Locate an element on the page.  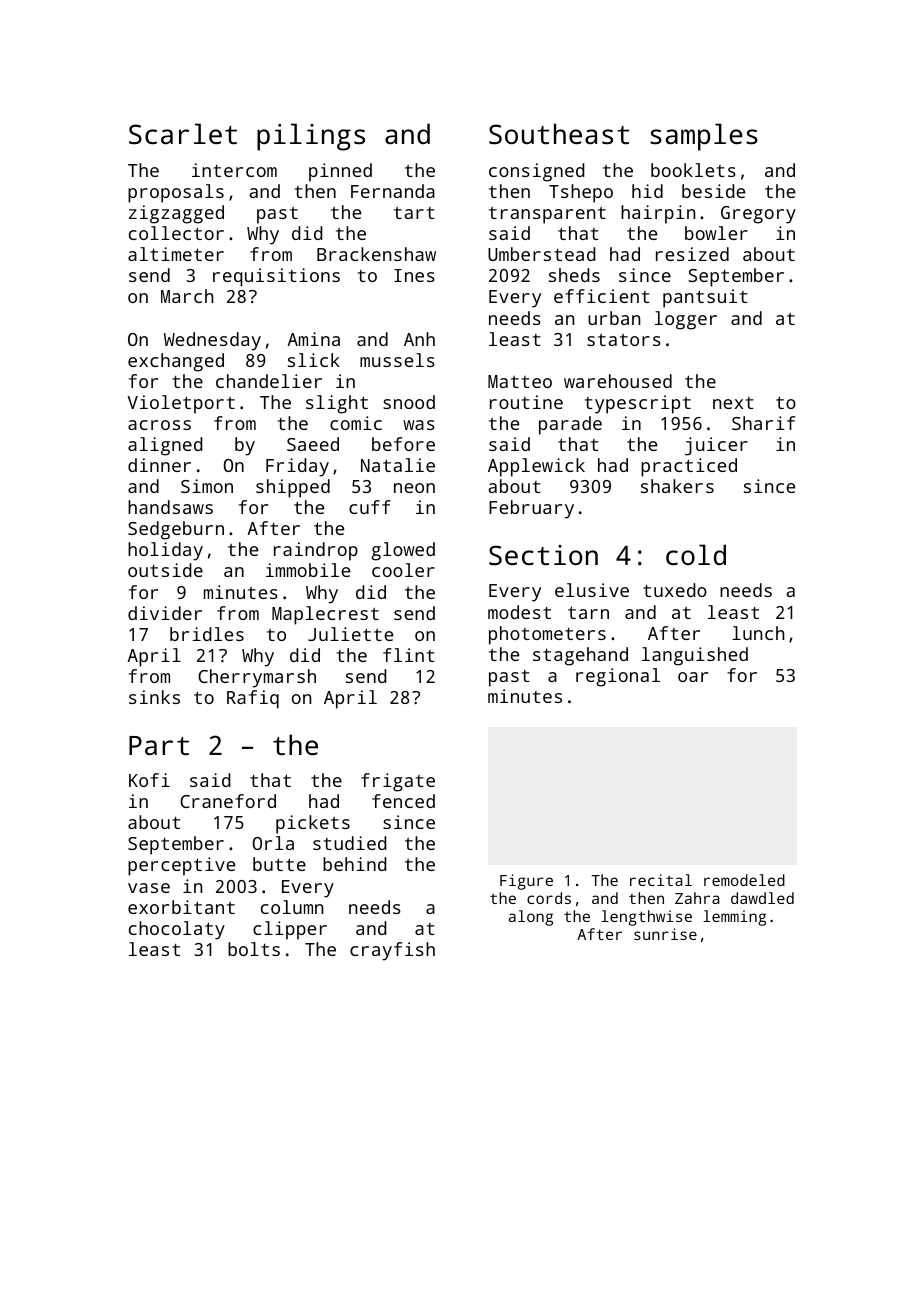
Scarlet is located at coordinates (183, 134).
